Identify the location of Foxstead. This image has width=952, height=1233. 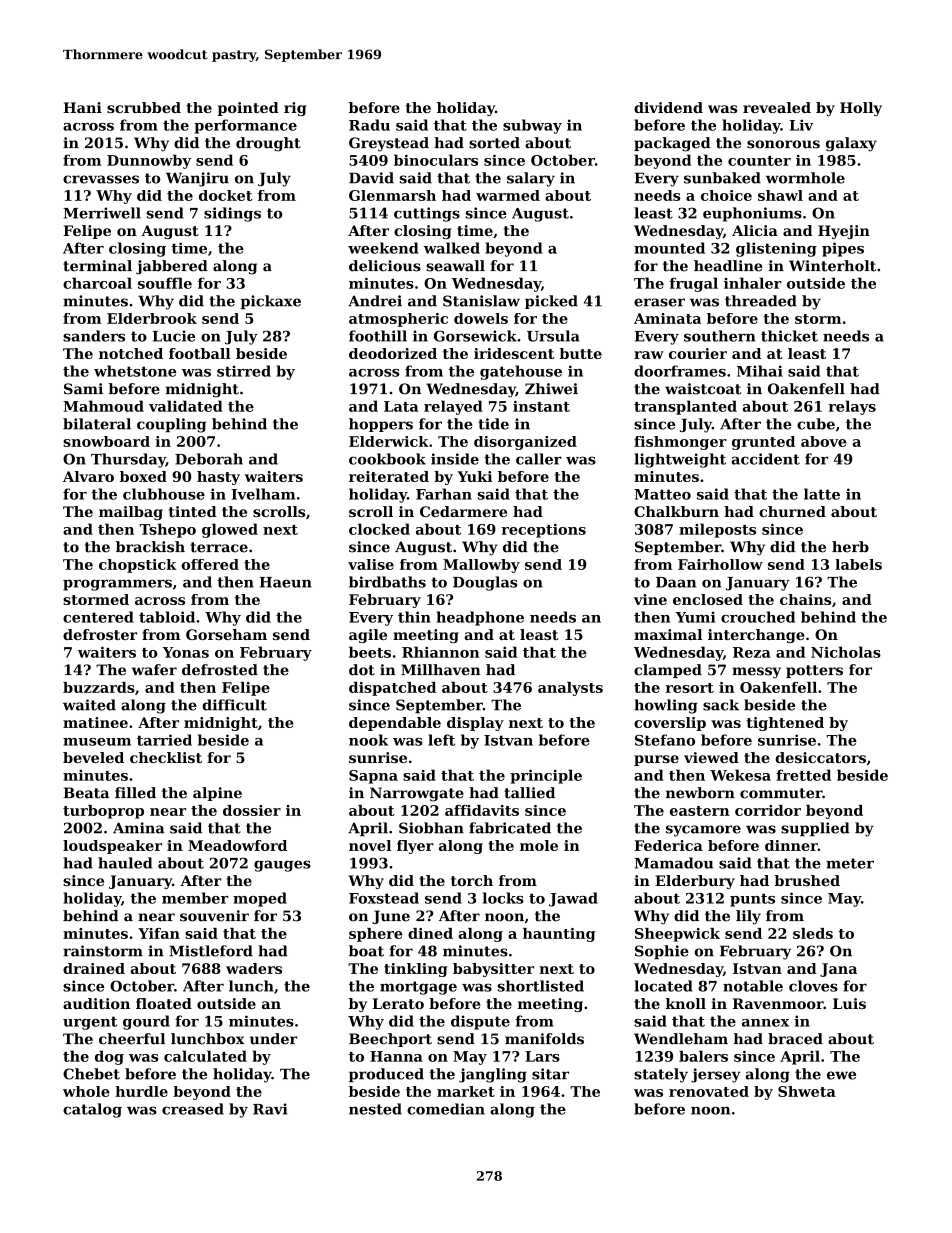
(384, 898).
